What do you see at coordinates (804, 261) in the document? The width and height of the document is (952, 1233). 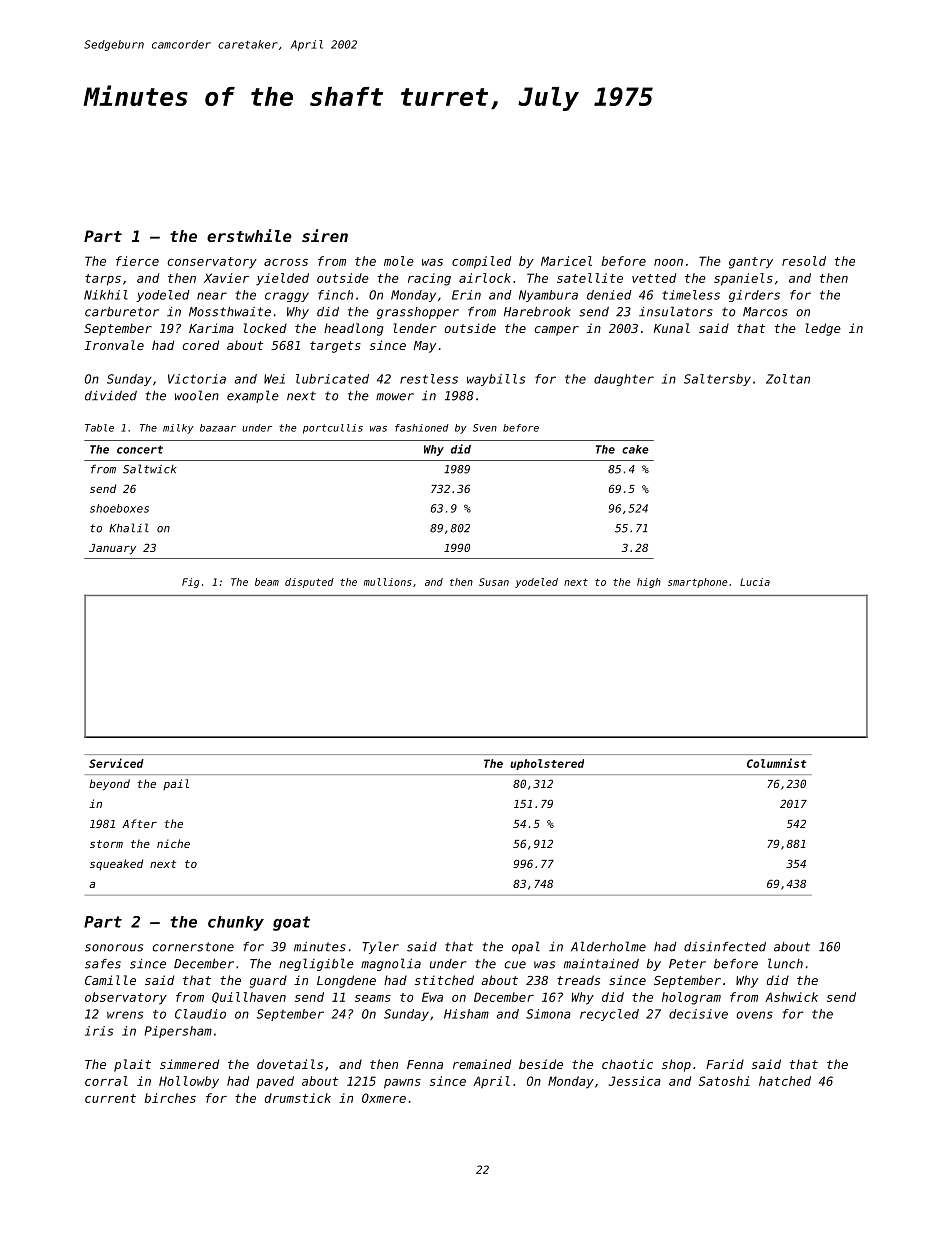 I see `resold` at bounding box center [804, 261].
